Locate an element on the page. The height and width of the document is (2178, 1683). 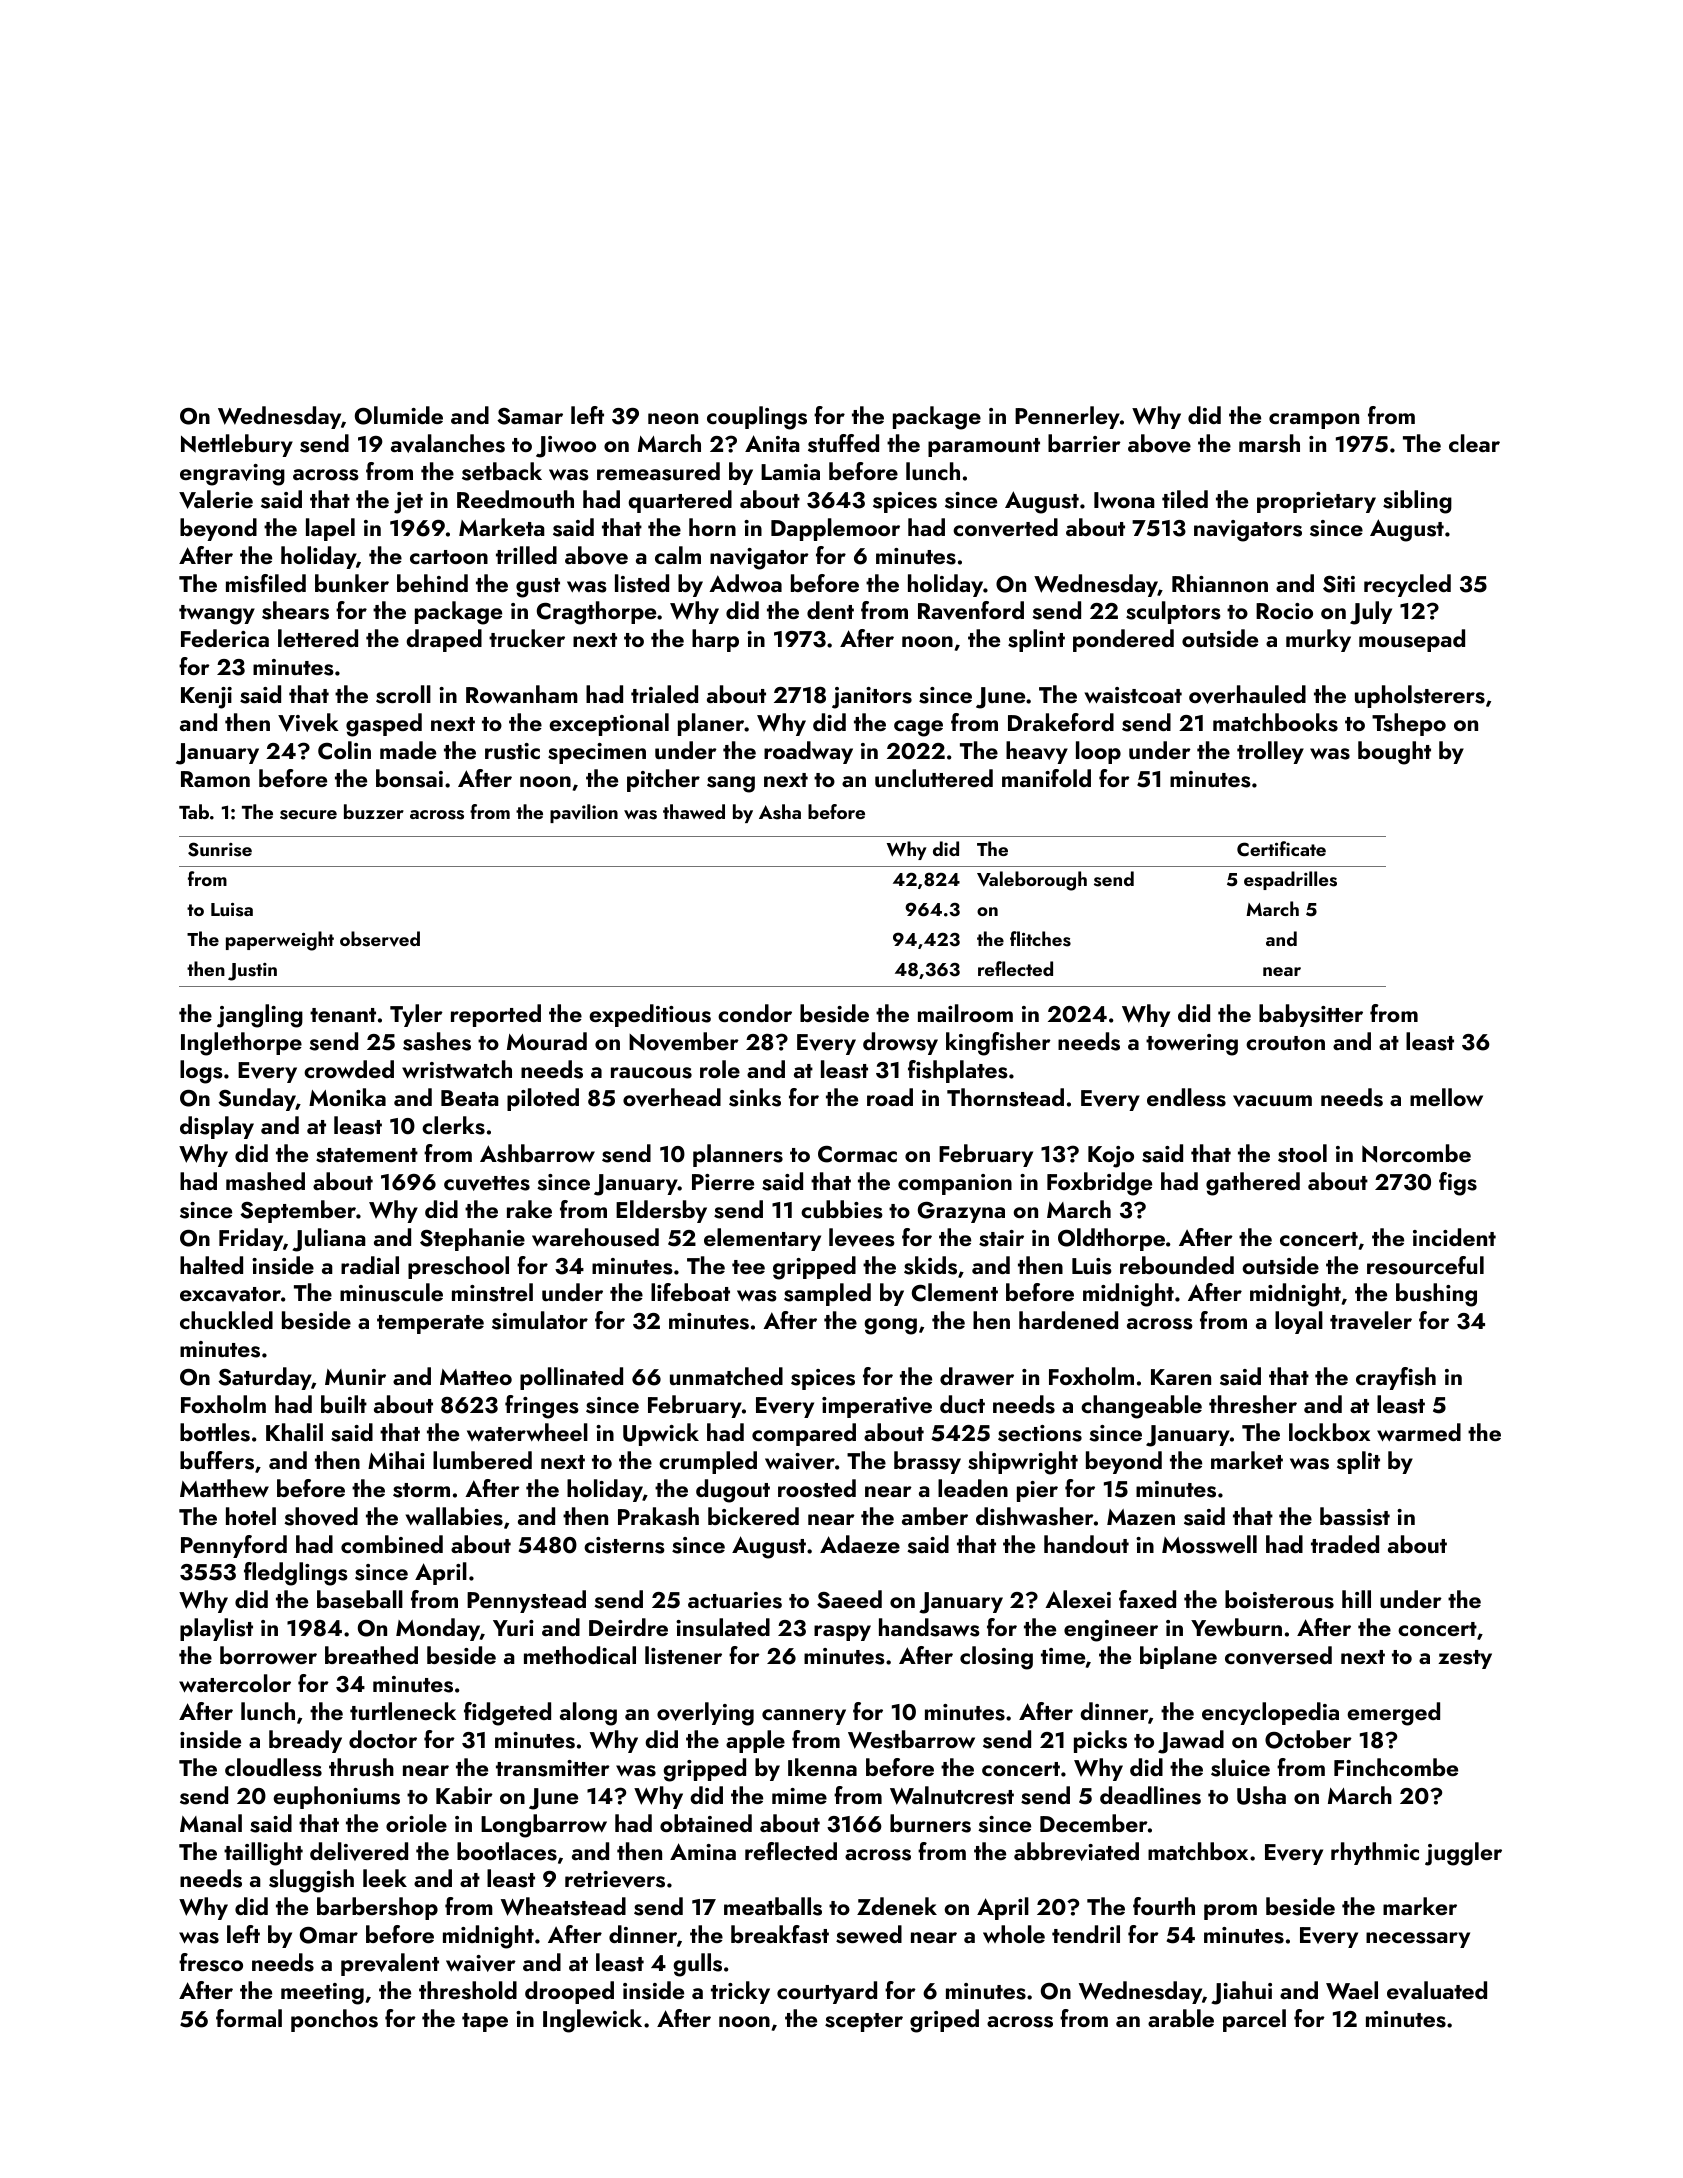
logs is located at coordinates (201, 1072).
